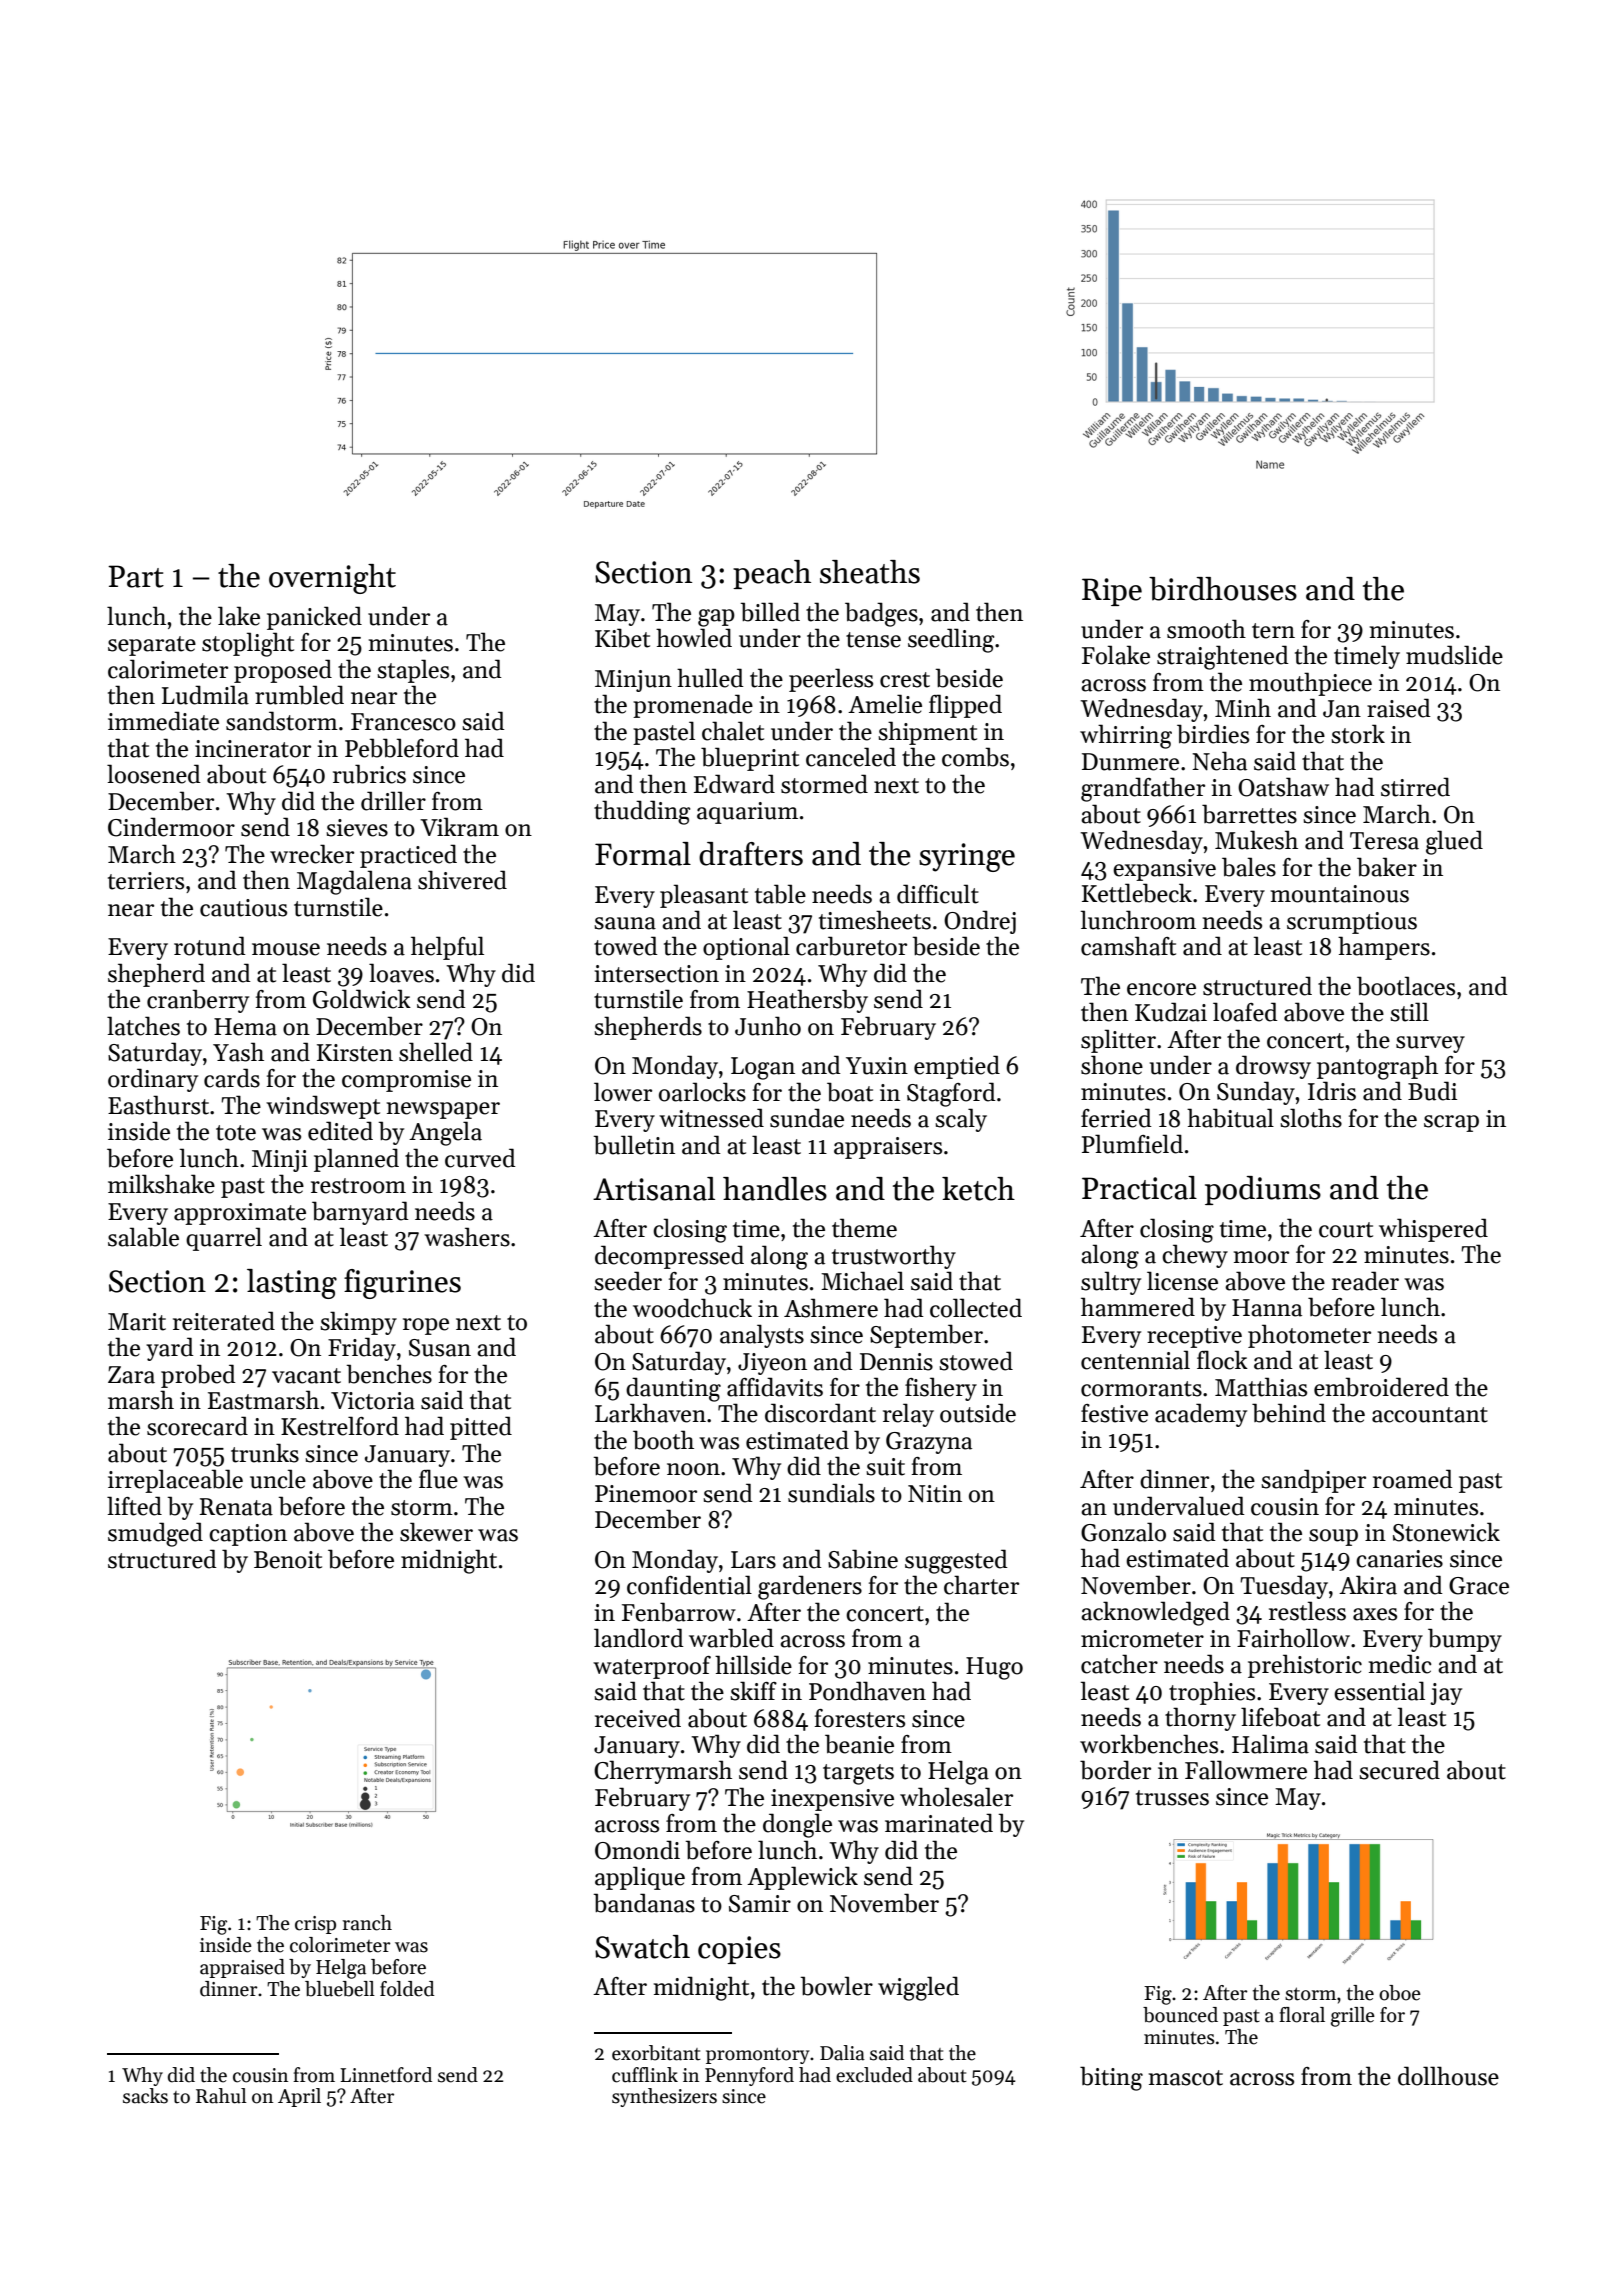 The width and height of the screenshot is (1620, 2292). What do you see at coordinates (314, 618) in the screenshot?
I see `panicked` at bounding box center [314, 618].
